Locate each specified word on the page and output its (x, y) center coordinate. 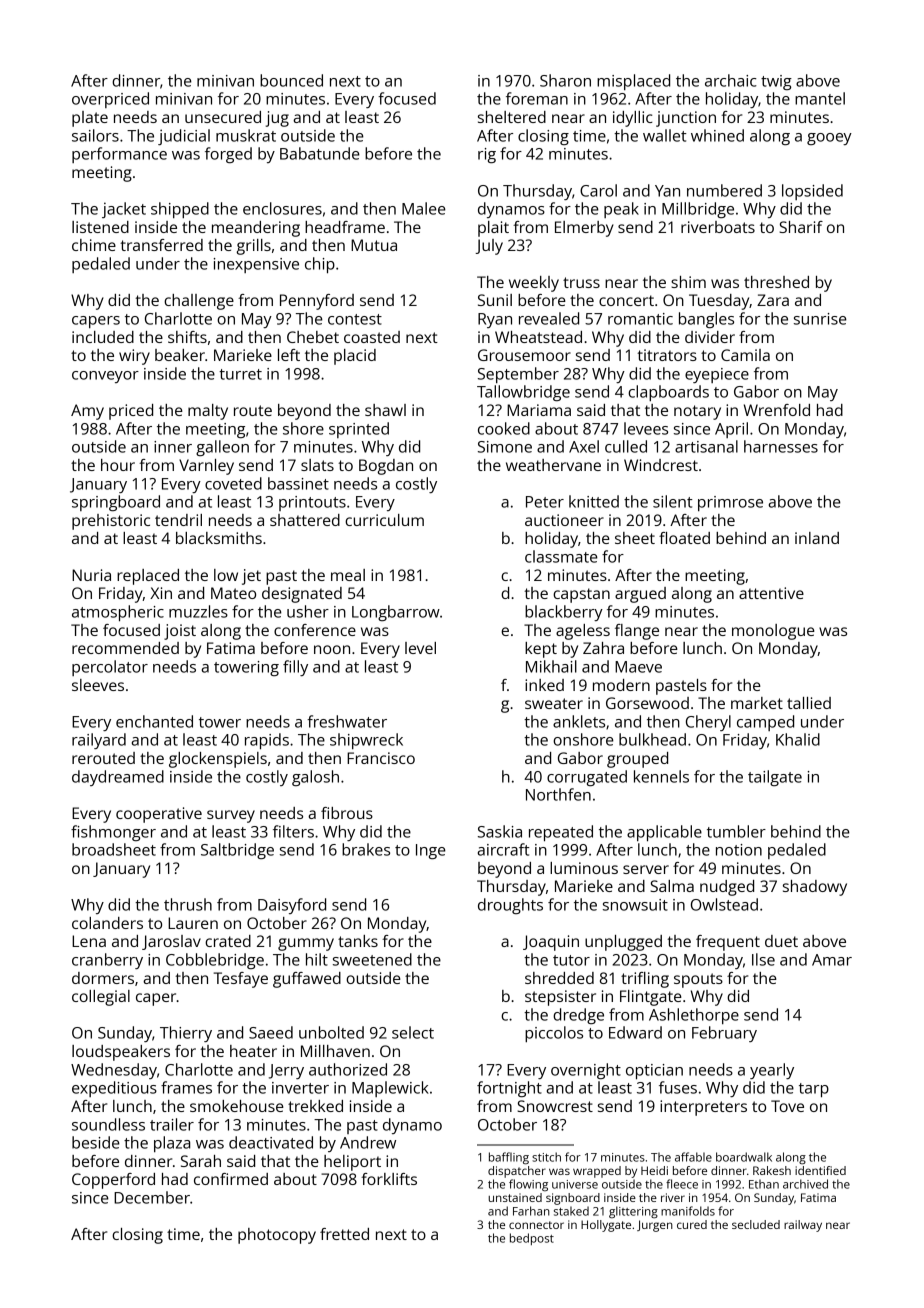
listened (100, 227)
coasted (372, 337)
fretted (344, 1234)
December (152, 1197)
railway (803, 1226)
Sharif (801, 227)
